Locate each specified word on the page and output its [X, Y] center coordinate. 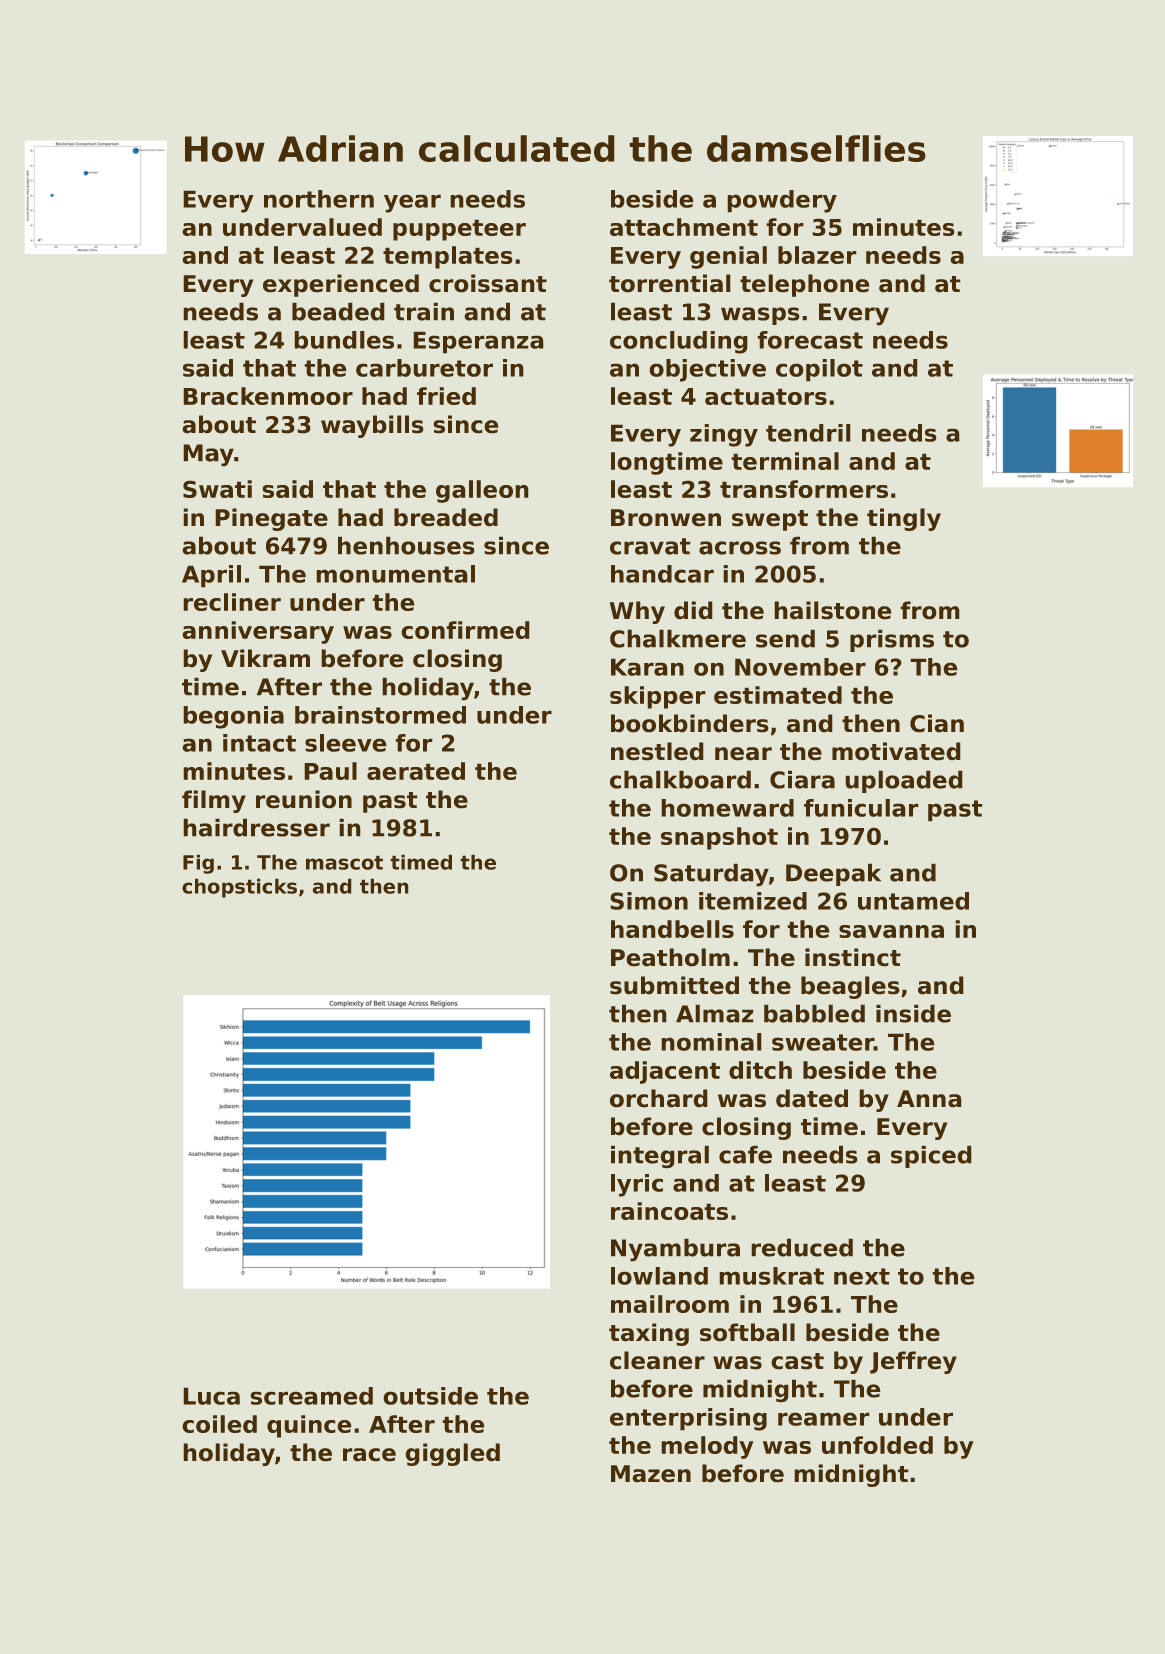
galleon [482, 491]
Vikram [265, 658]
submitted [674, 985]
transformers [804, 489]
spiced [931, 1156]
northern [319, 199]
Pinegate [271, 519]
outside [430, 1396]
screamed [311, 1396]
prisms [892, 640]
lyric [637, 1185]
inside [913, 1013]
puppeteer [459, 230]
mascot [344, 862]
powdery [782, 201]
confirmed [465, 630]
